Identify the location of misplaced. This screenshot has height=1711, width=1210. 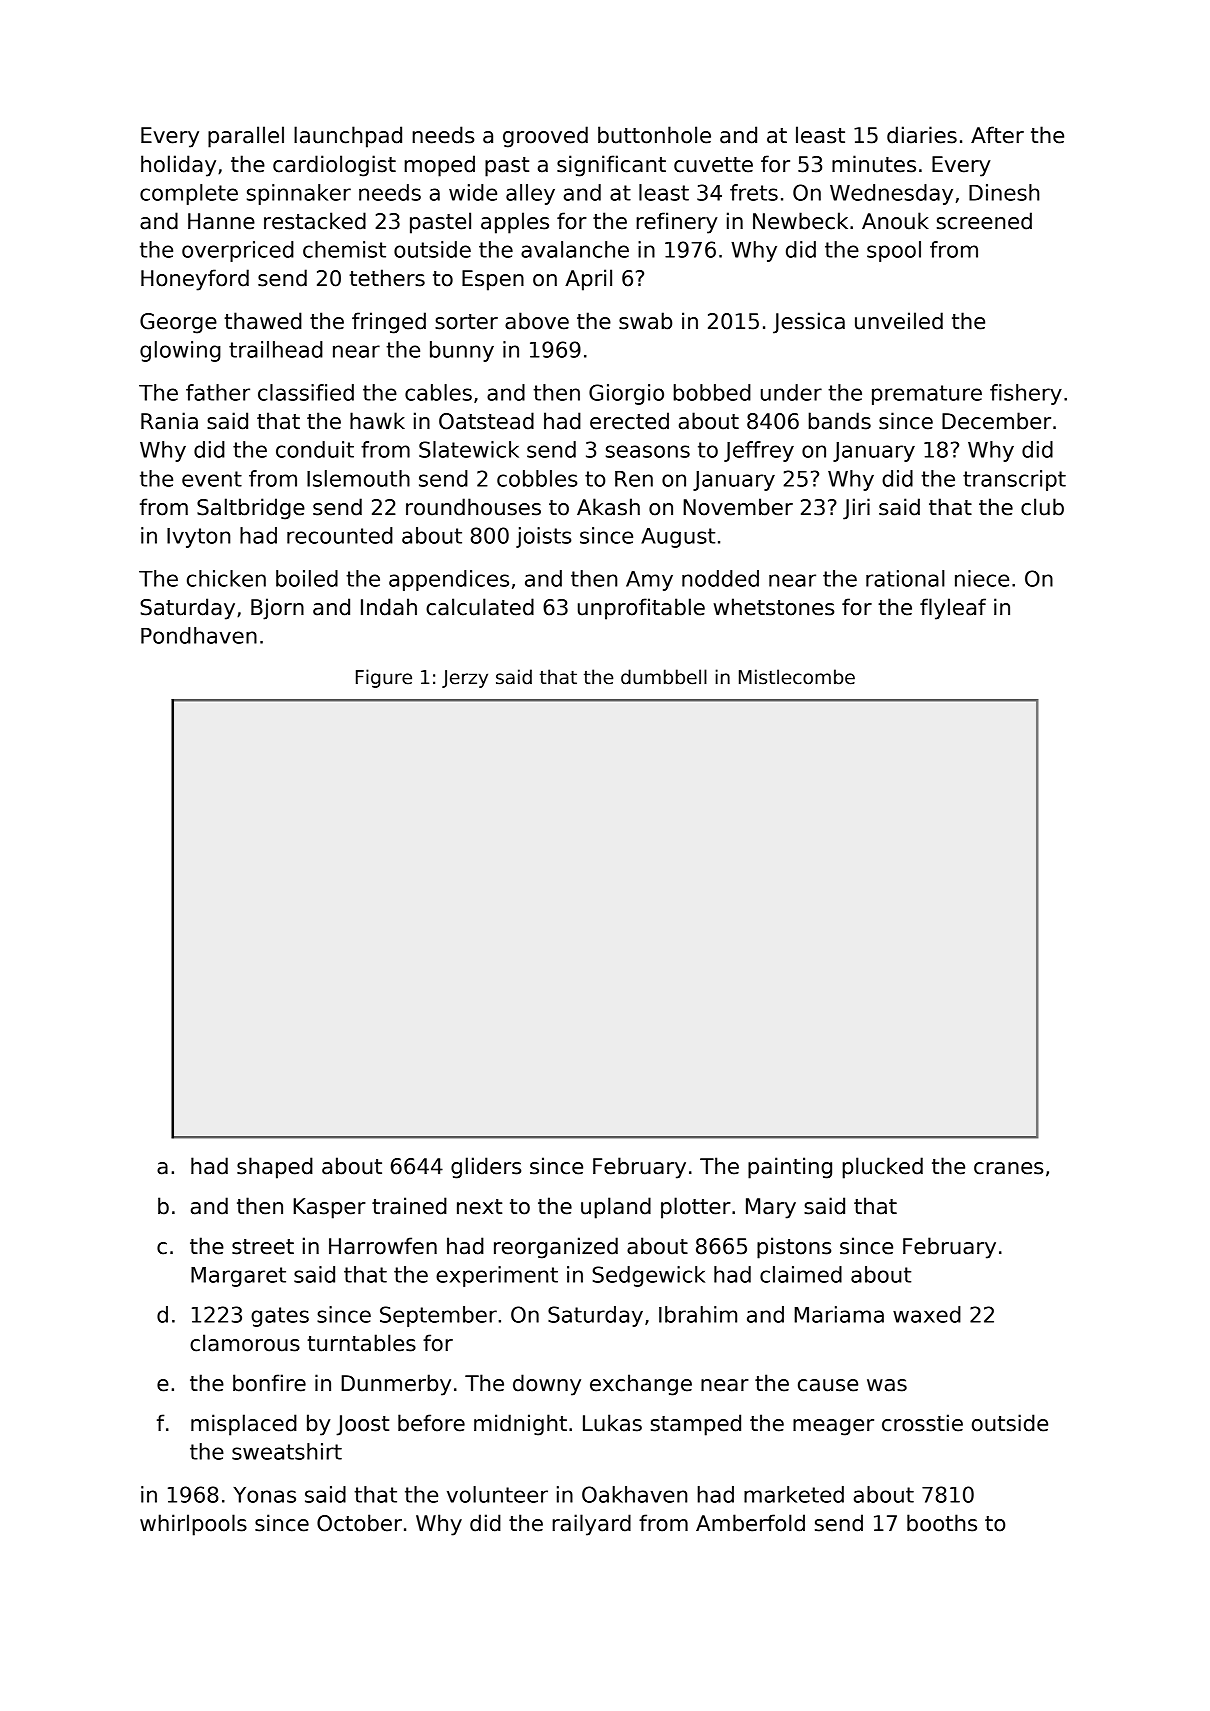
(244, 1425).
